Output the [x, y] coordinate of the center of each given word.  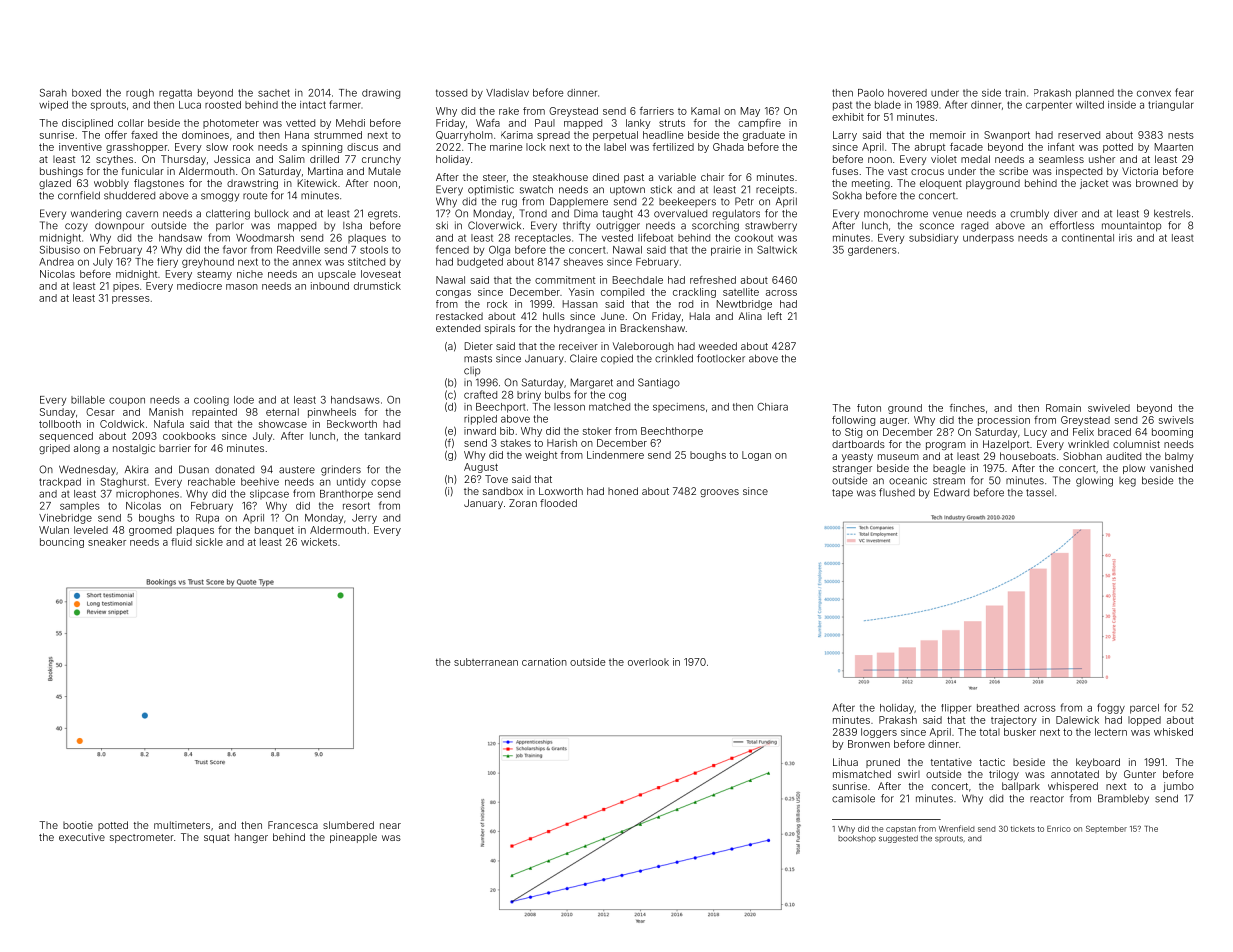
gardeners [872, 251]
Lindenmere [615, 455]
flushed [897, 492]
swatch [536, 190]
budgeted [480, 263]
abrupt [930, 148]
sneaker [107, 542]
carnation [544, 662]
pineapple [353, 838]
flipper [956, 709]
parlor [230, 226]
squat [217, 838]
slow [217, 147]
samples [80, 506]
